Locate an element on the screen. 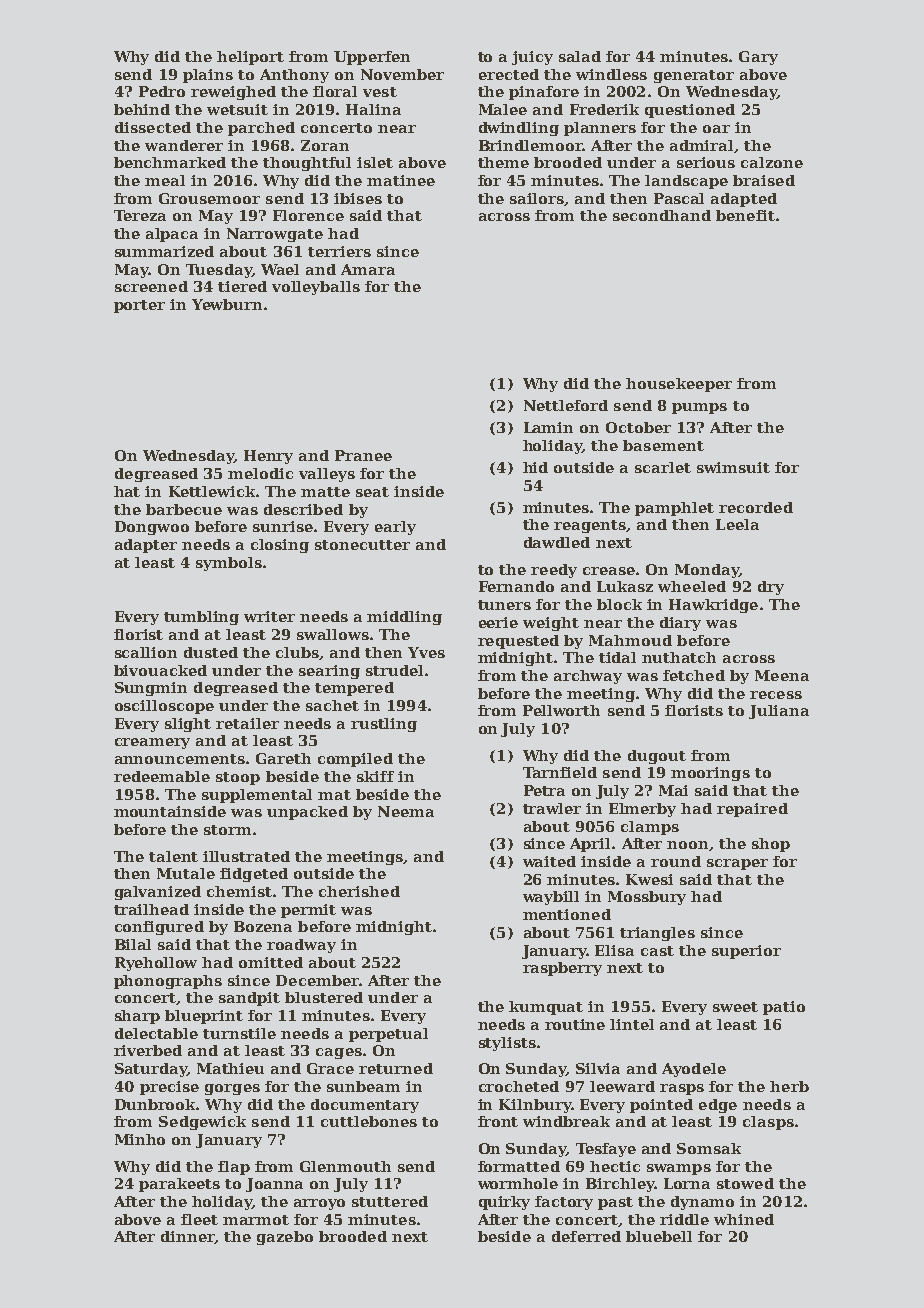  retailer is located at coordinates (247, 723).
